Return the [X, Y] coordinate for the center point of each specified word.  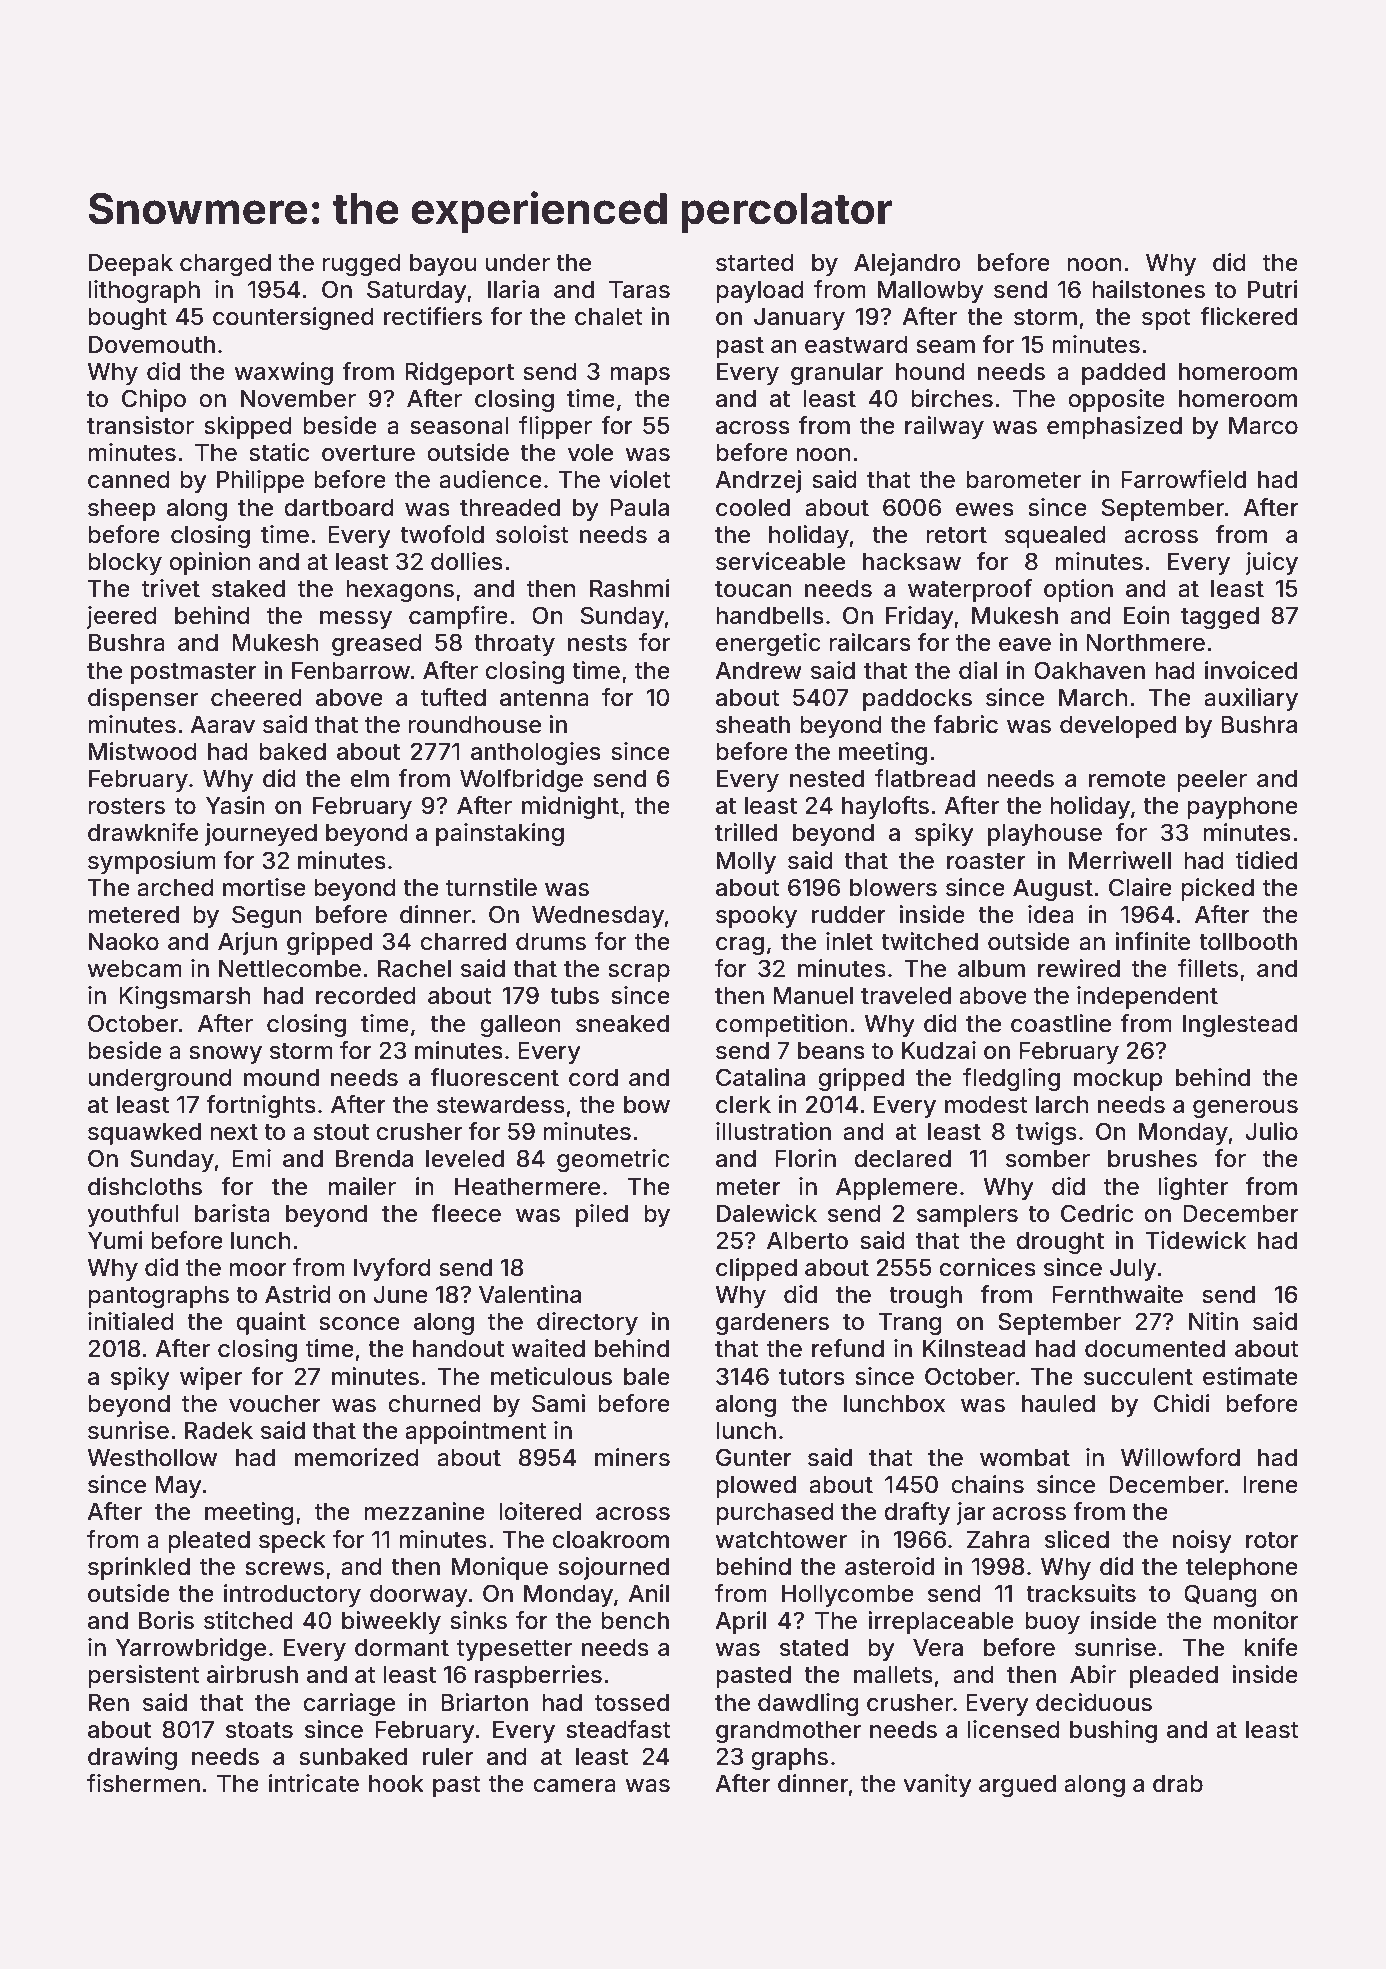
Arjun [247, 943]
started [755, 263]
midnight [570, 807]
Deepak [131, 264]
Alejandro [907, 264]
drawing [132, 1758]
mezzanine [424, 1511]
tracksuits [1081, 1593]
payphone [1242, 808]
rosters [126, 806]
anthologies [536, 753]
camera [574, 1786]
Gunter [754, 1457]
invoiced [1251, 670]
